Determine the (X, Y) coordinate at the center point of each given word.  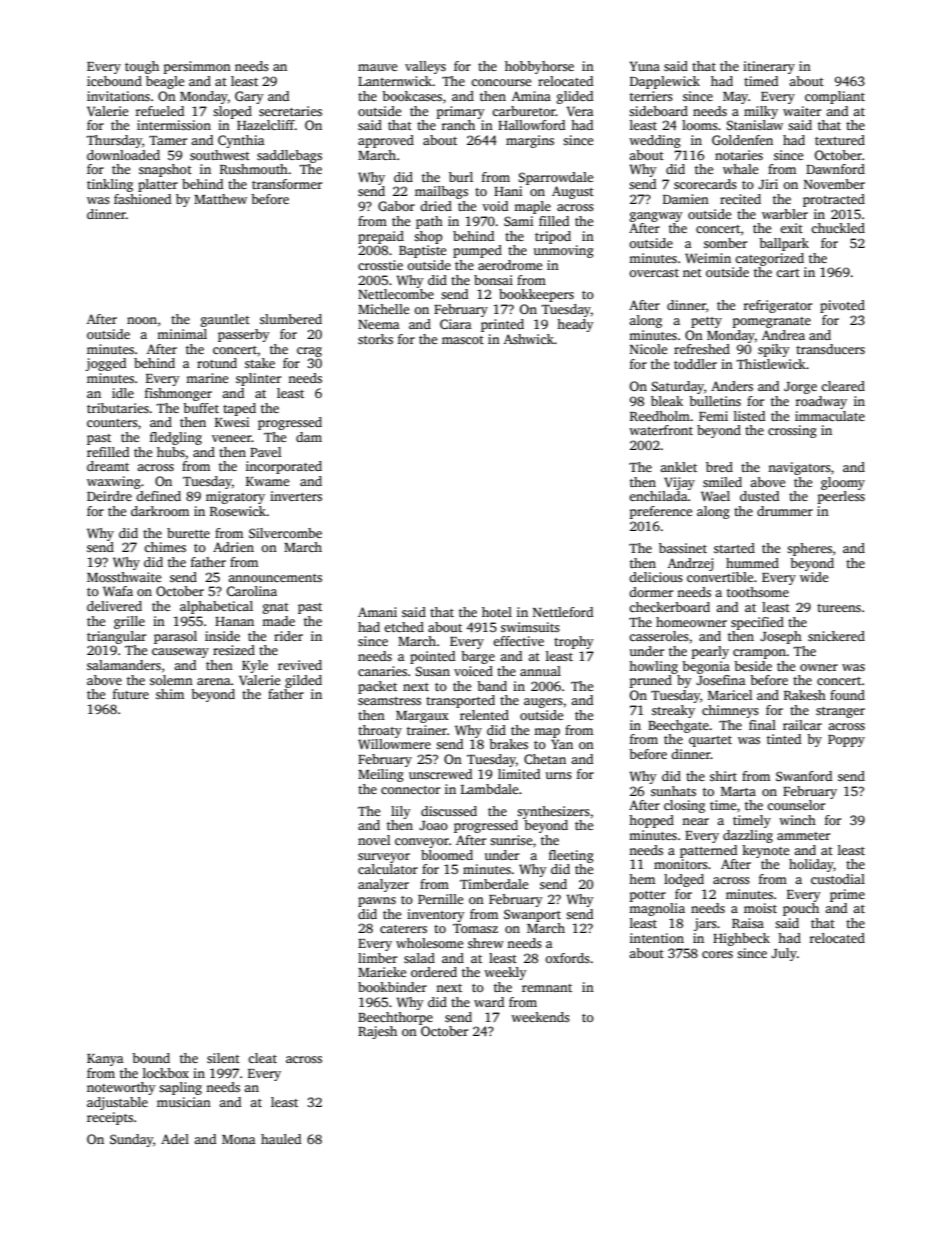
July (784, 954)
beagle (165, 82)
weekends (540, 1017)
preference (661, 512)
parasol (175, 637)
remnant (547, 988)
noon (142, 320)
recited (740, 199)
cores (717, 954)
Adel (175, 1139)
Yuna (644, 66)
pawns (377, 902)
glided (575, 97)
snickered (836, 636)
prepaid (381, 237)
